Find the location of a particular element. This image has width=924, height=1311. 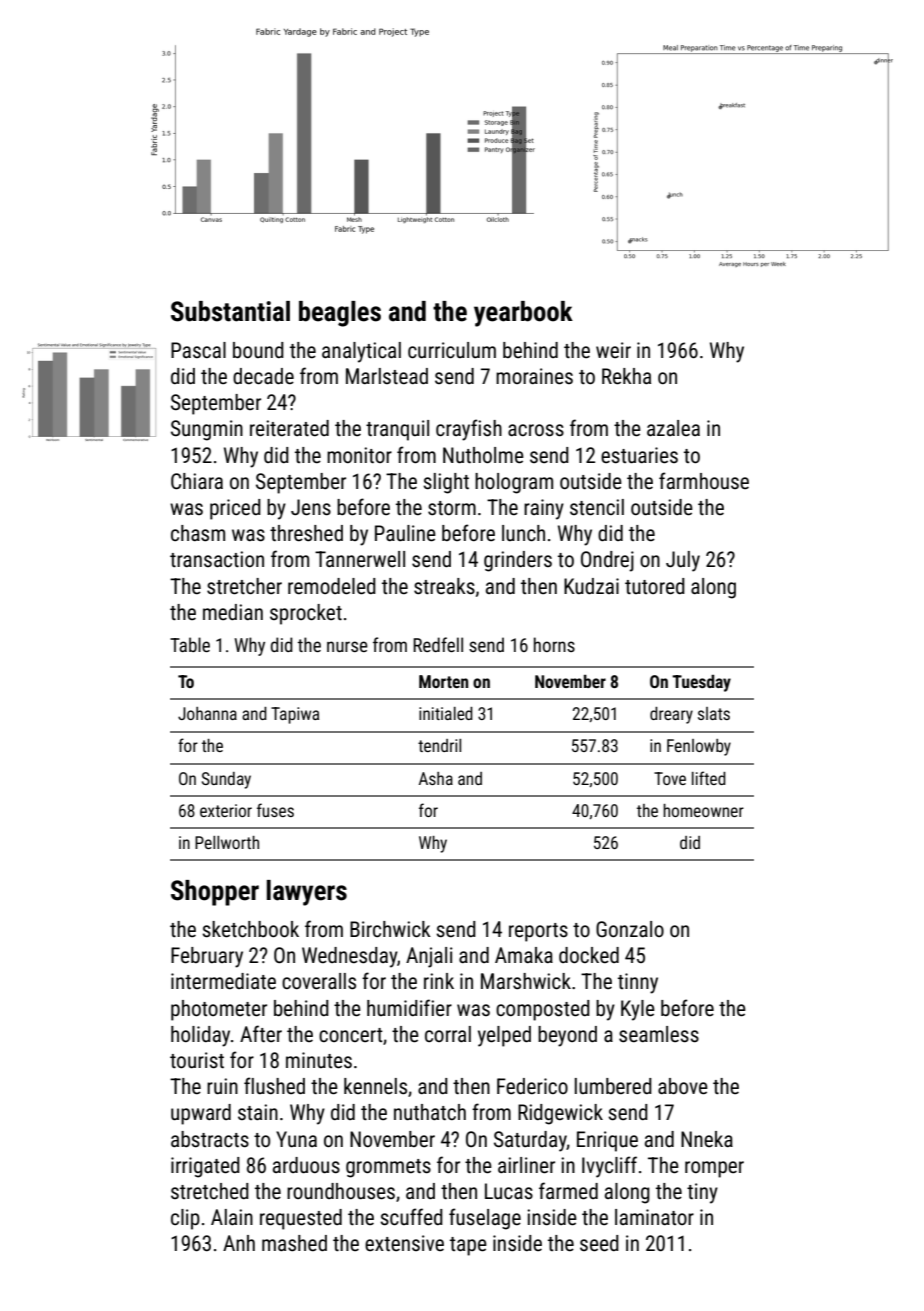

Asha is located at coordinates (436, 778).
